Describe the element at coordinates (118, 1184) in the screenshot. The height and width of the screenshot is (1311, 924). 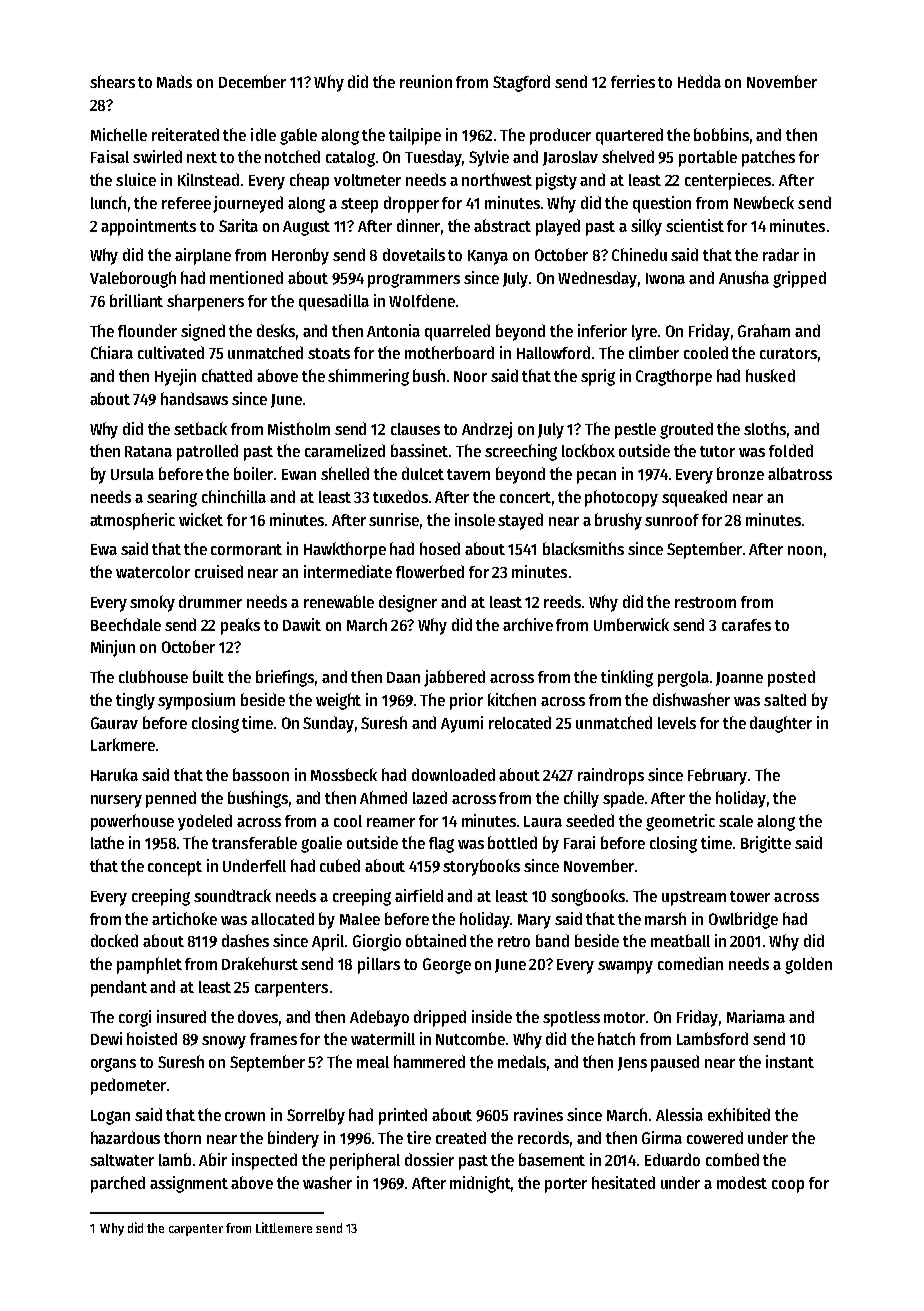
I see `parched` at that location.
